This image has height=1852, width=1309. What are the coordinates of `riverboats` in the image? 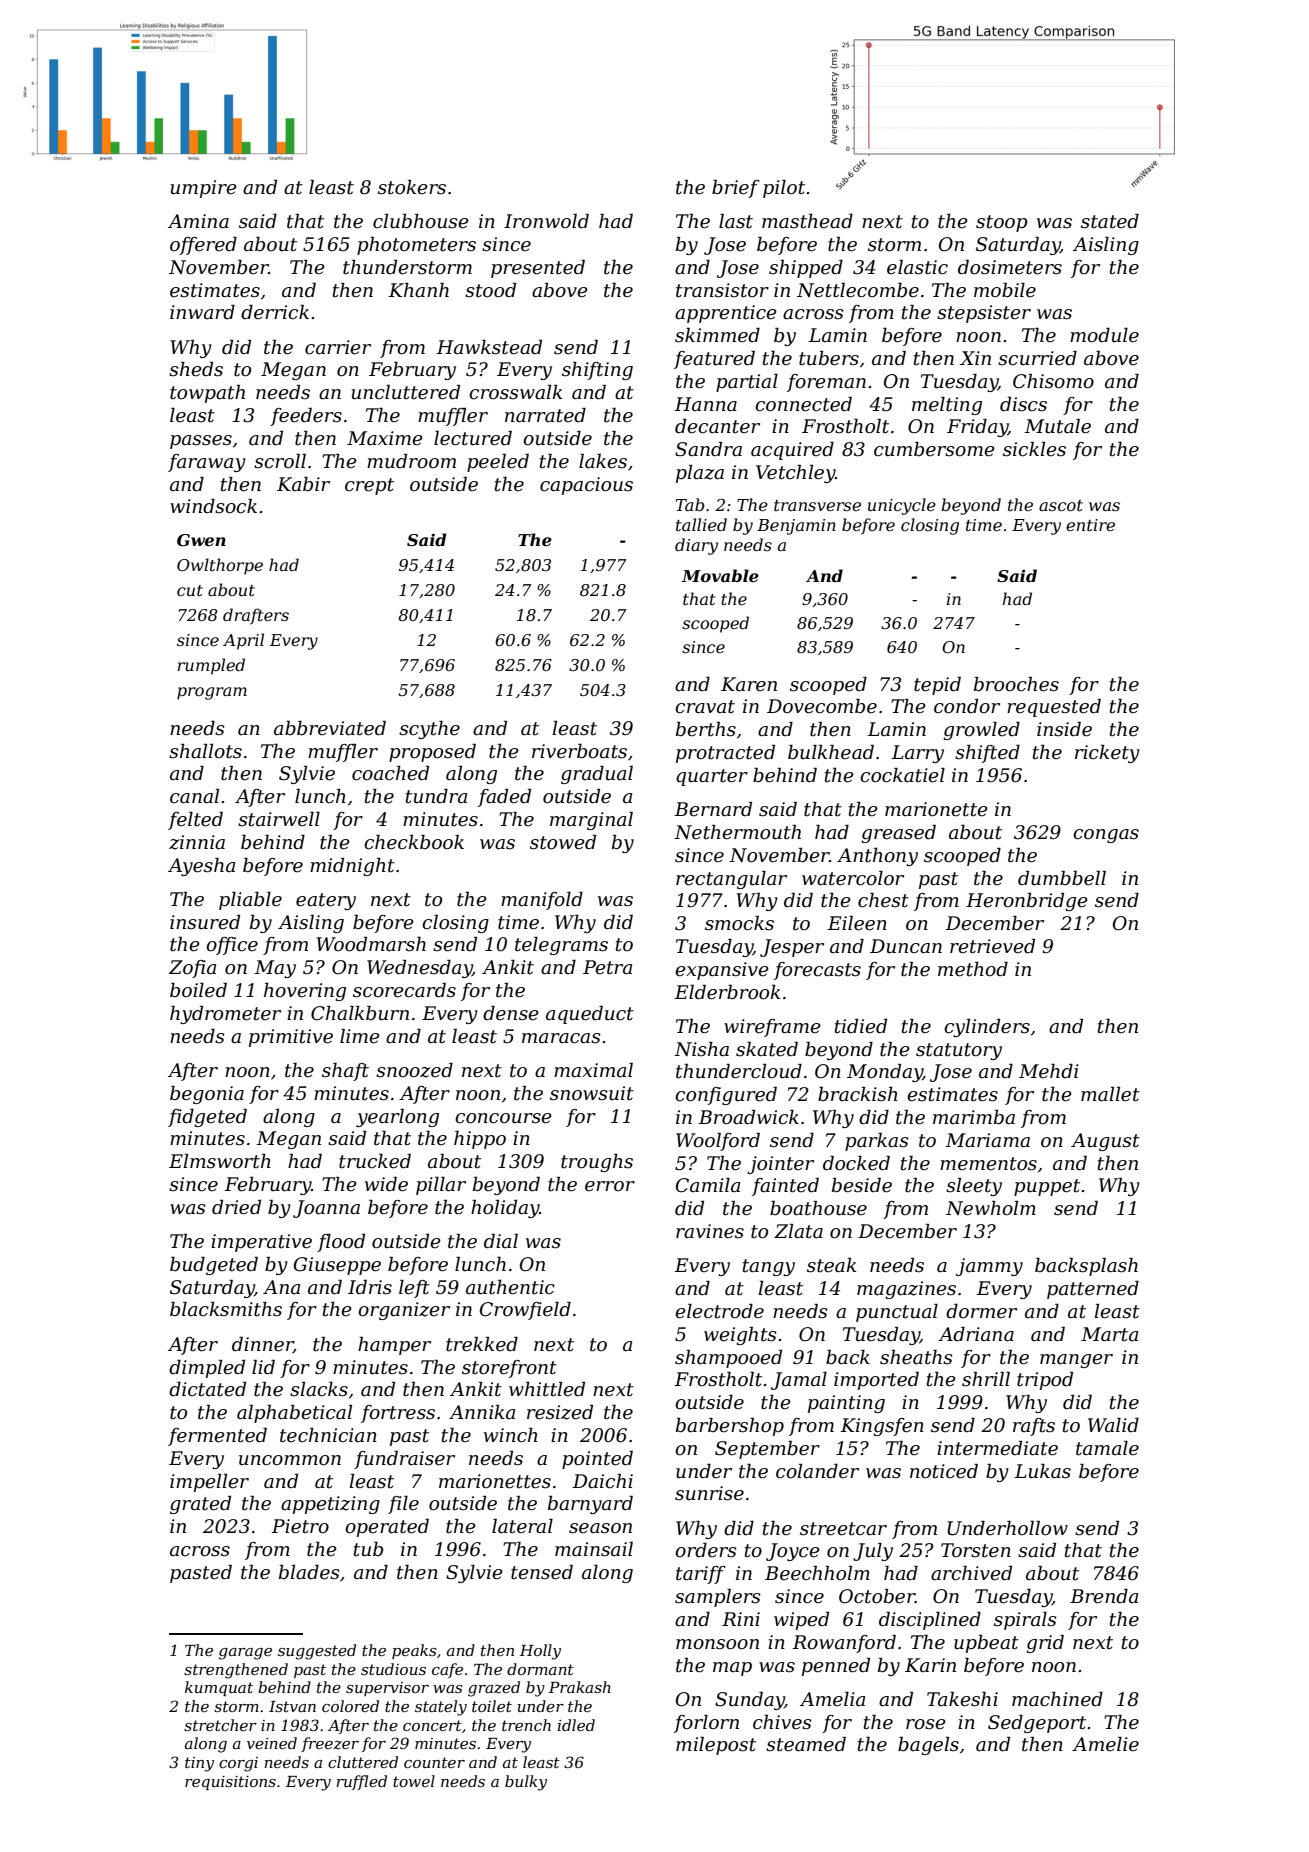 It's located at (579, 751).
